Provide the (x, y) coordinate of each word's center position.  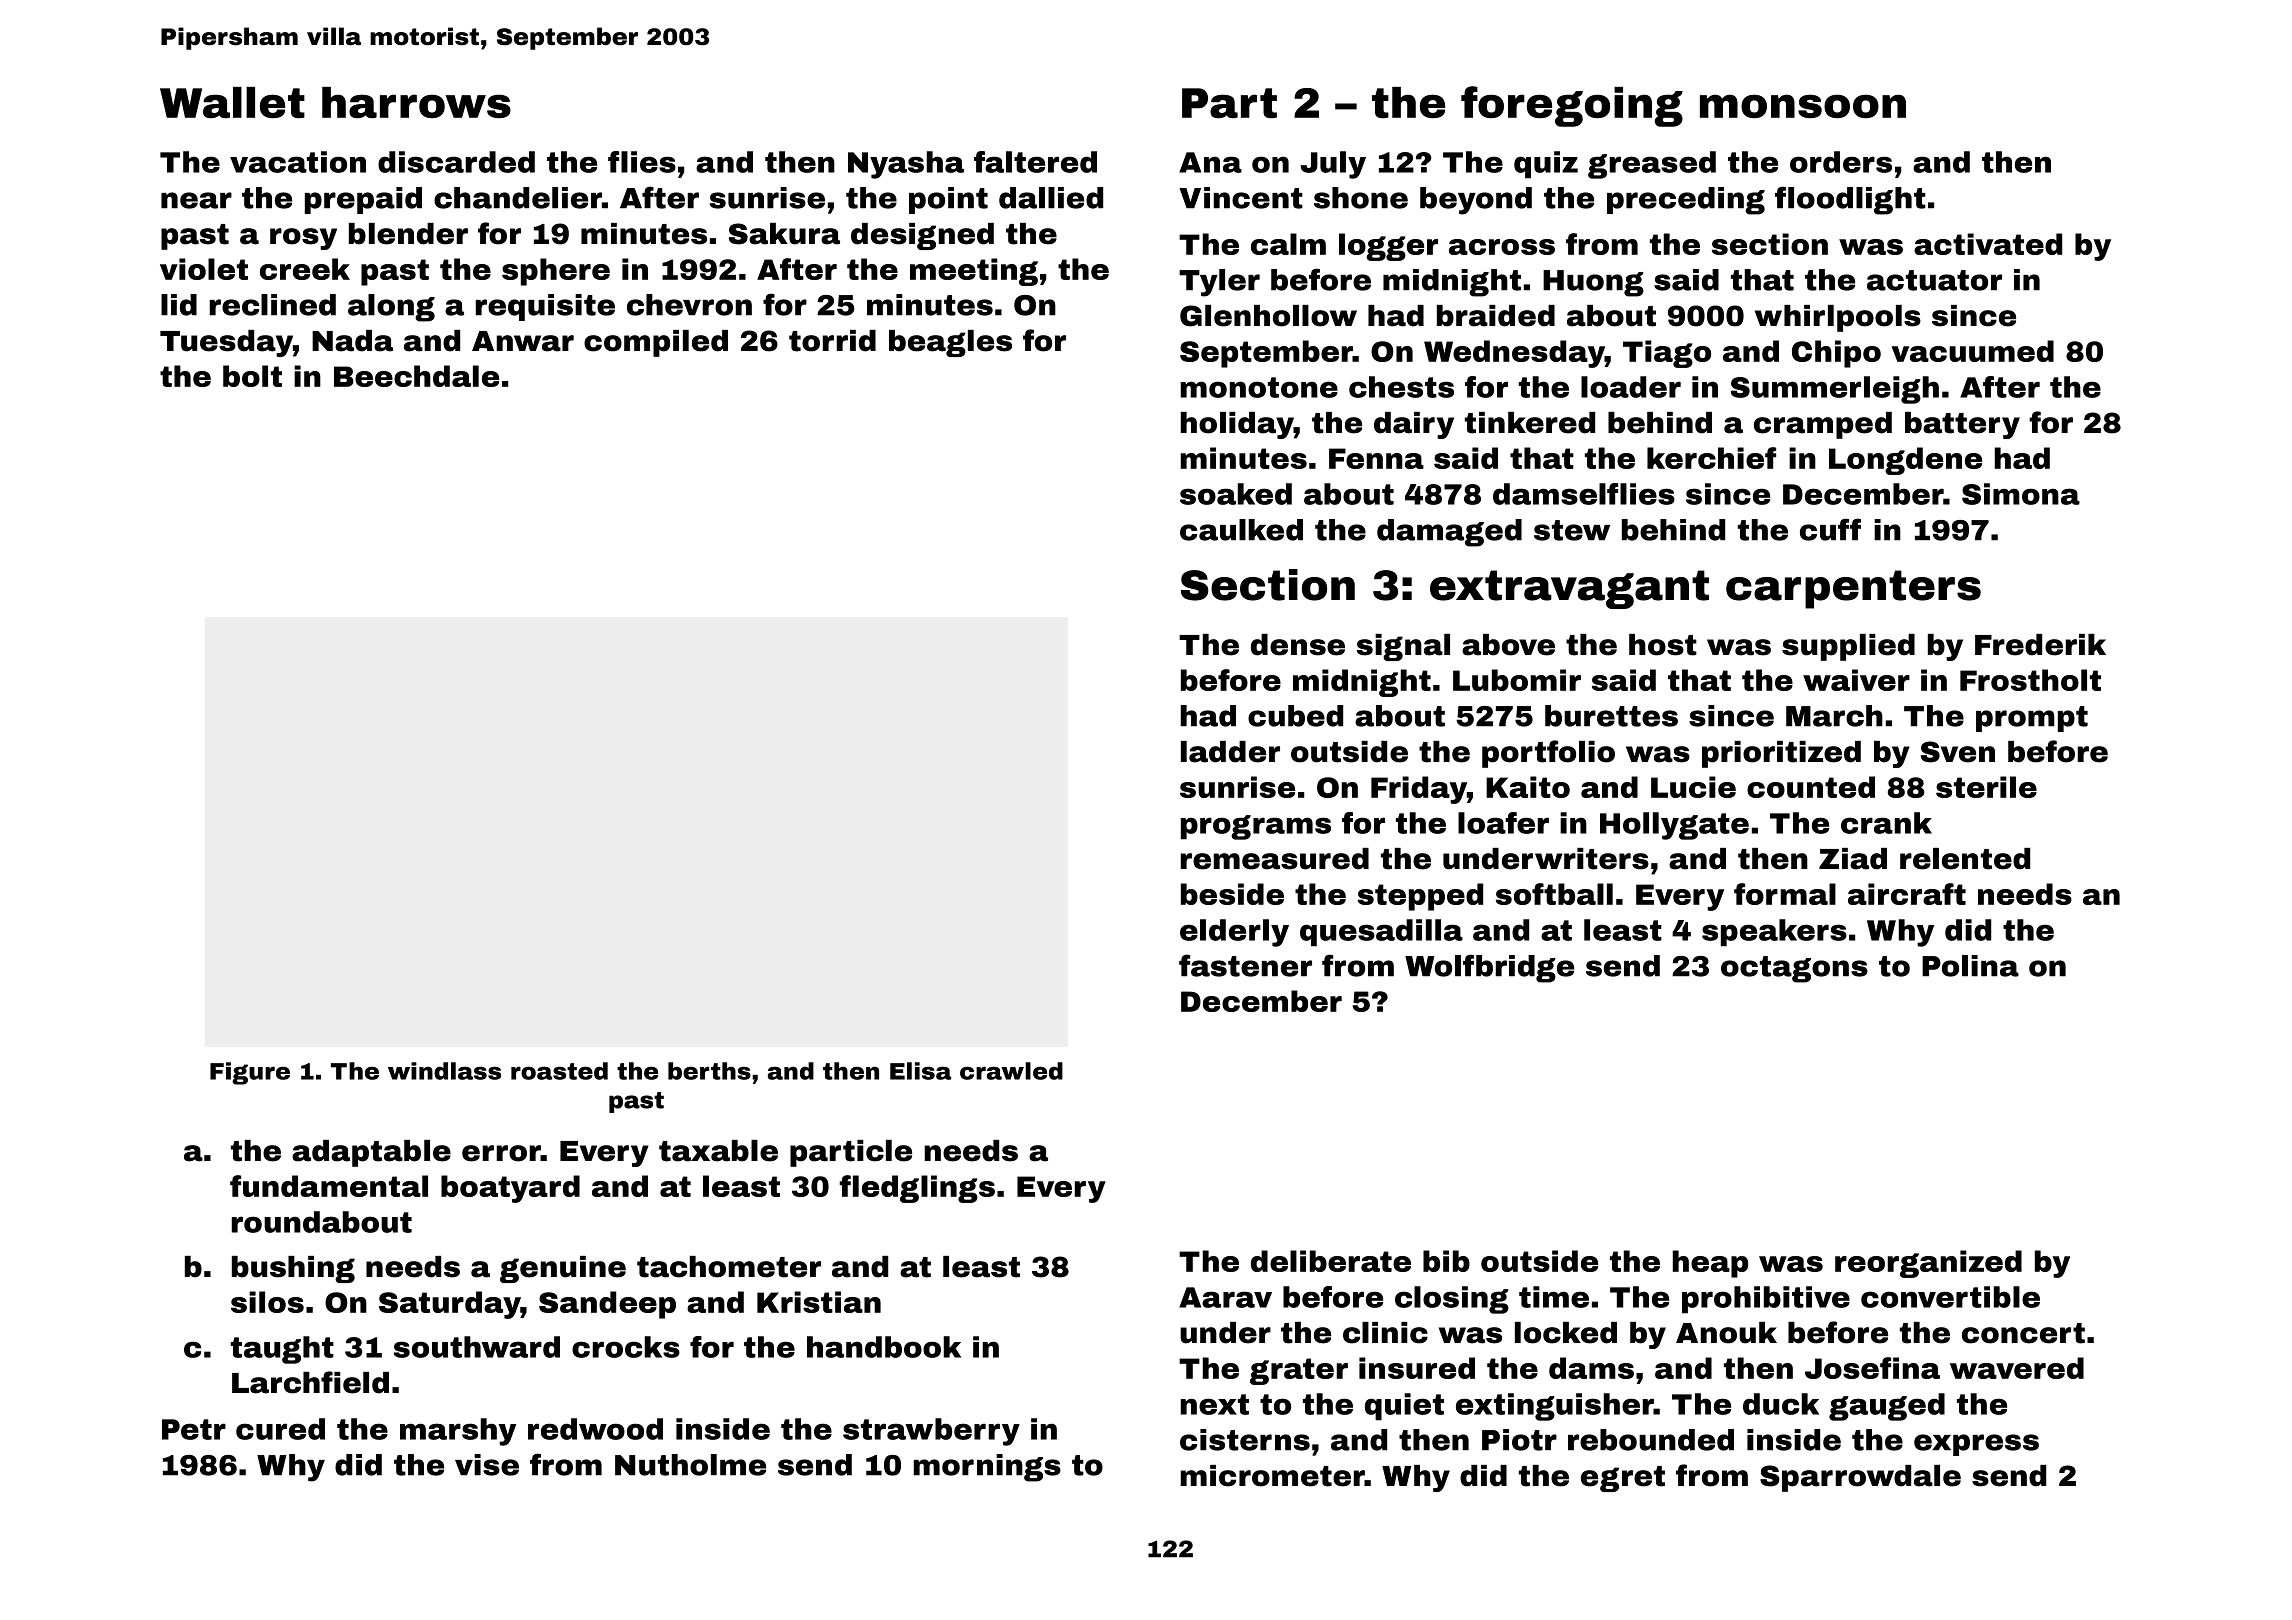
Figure (250, 1073)
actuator (1934, 280)
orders (1841, 162)
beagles (950, 343)
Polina (1970, 966)
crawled (1011, 1071)
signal (1403, 647)
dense (1298, 645)
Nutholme (690, 1465)
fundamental (329, 1186)
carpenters (1853, 589)
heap (1710, 1264)
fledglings (917, 1189)
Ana (1210, 162)
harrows (416, 103)
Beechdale (416, 376)
